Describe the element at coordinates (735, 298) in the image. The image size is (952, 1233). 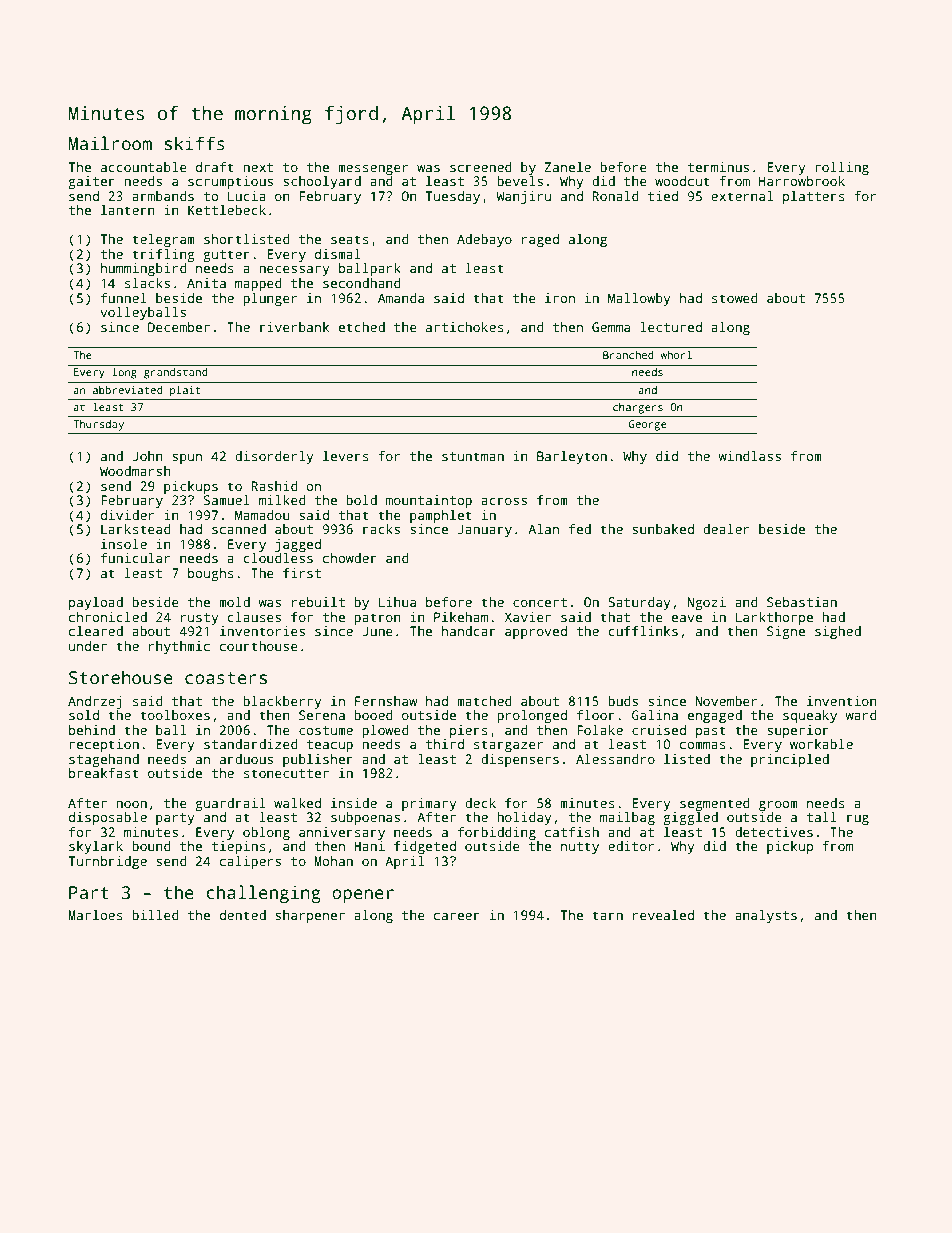
I see `stowed` at that location.
